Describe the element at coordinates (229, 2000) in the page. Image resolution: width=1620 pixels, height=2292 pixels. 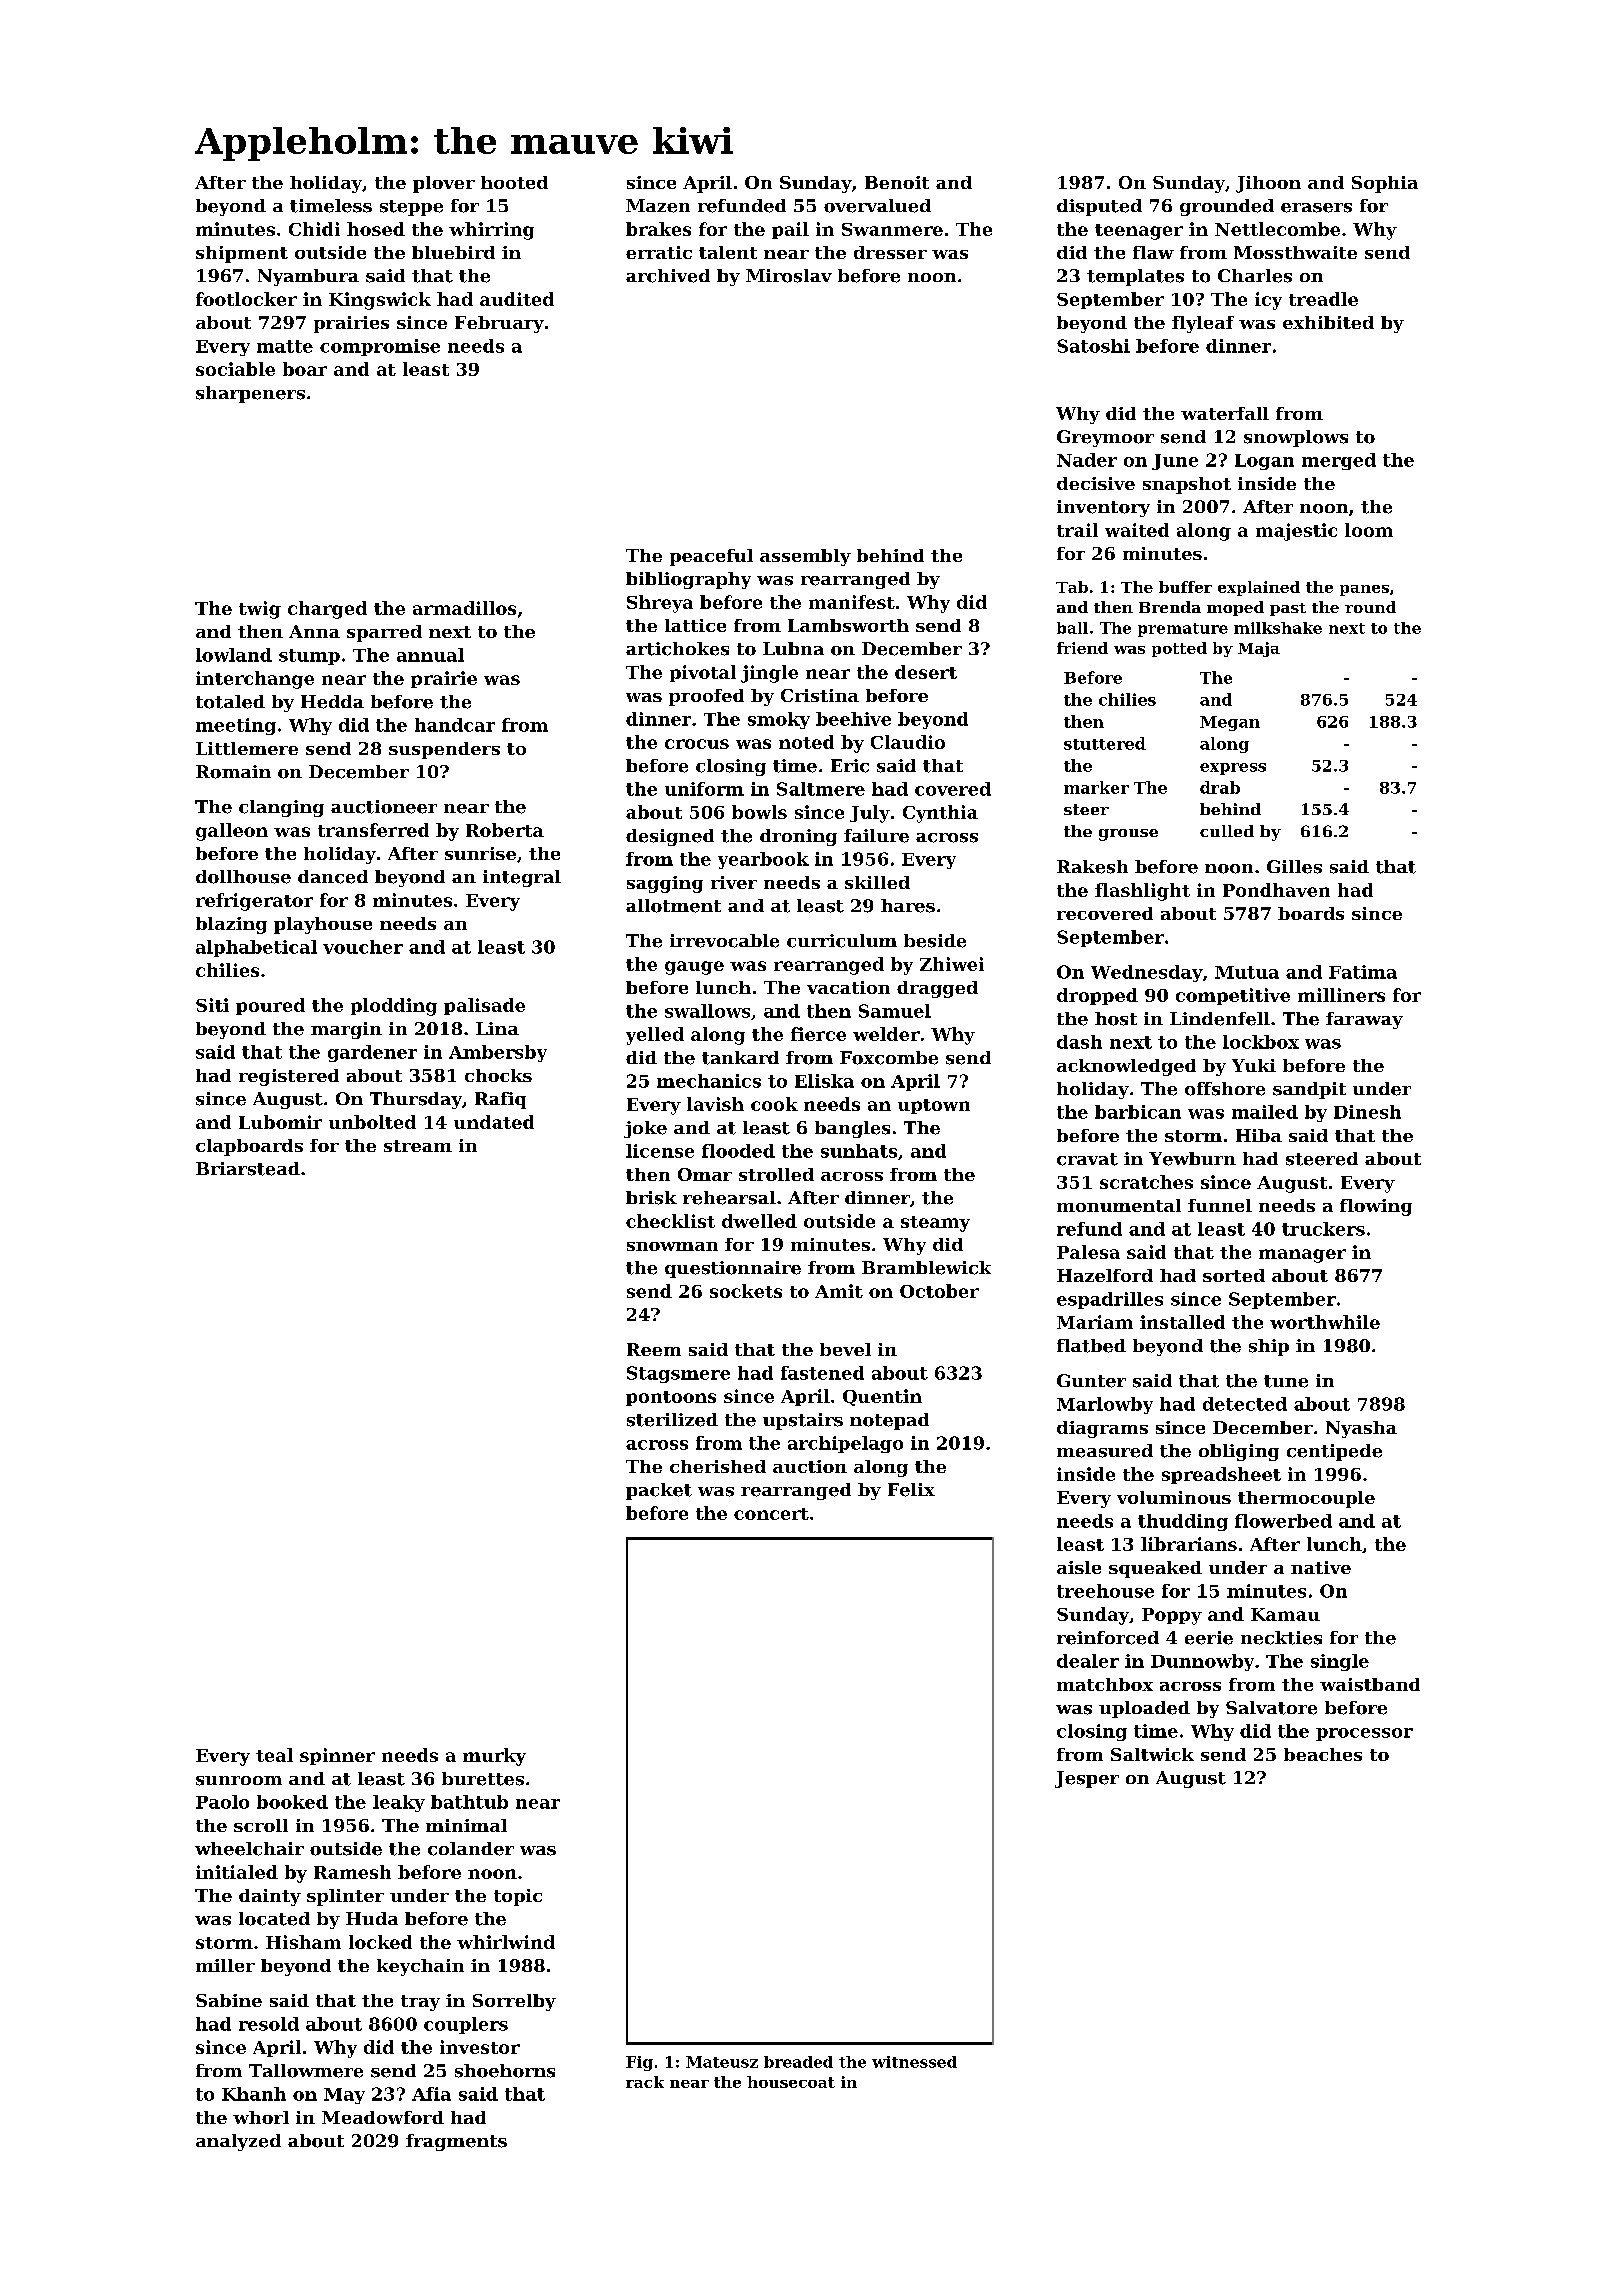
I see `Sabine` at that location.
